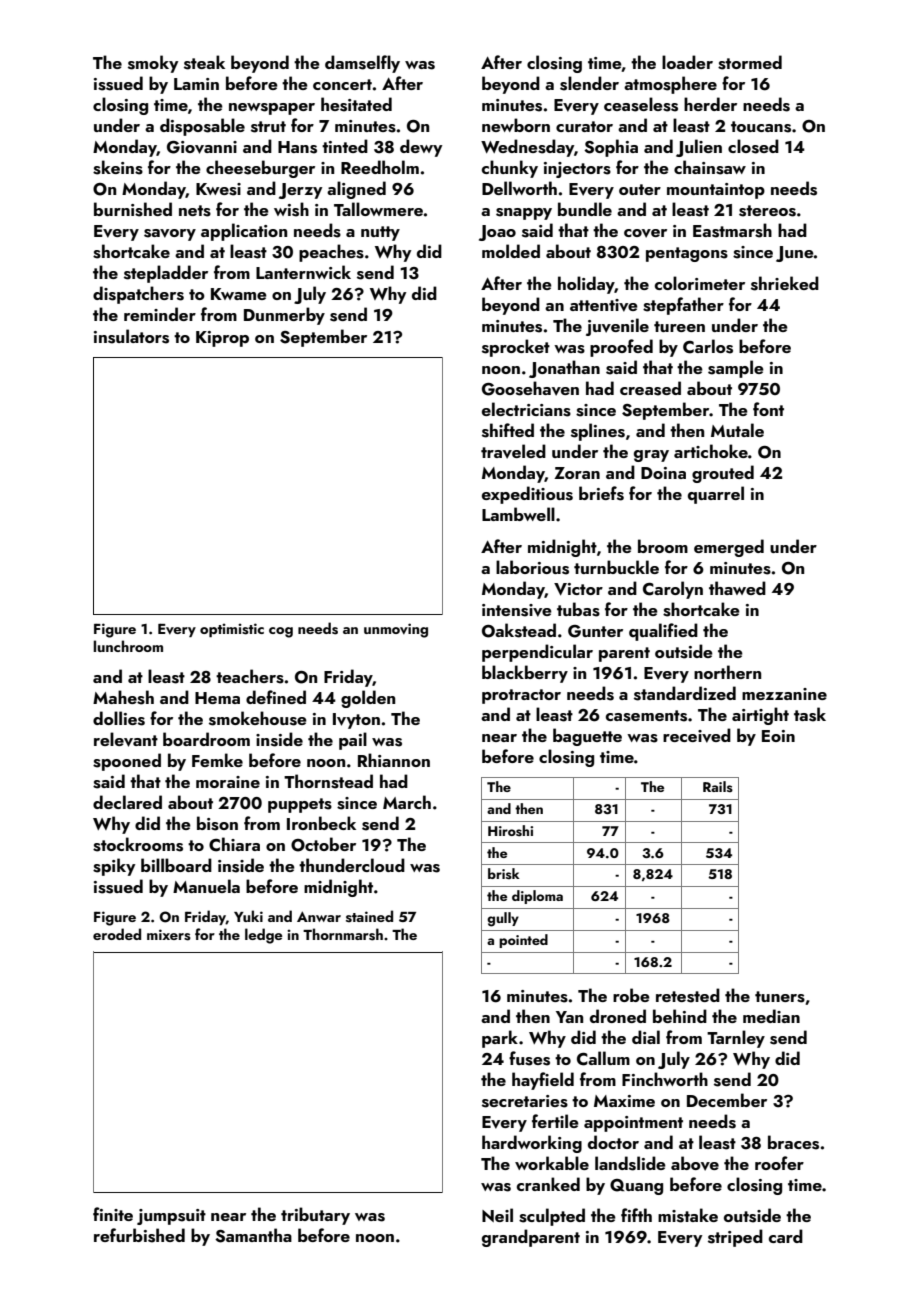 Image resolution: width=924 pixels, height=1308 pixels. Describe the element at coordinates (315, 1216) in the screenshot. I see `tributary` at that location.
